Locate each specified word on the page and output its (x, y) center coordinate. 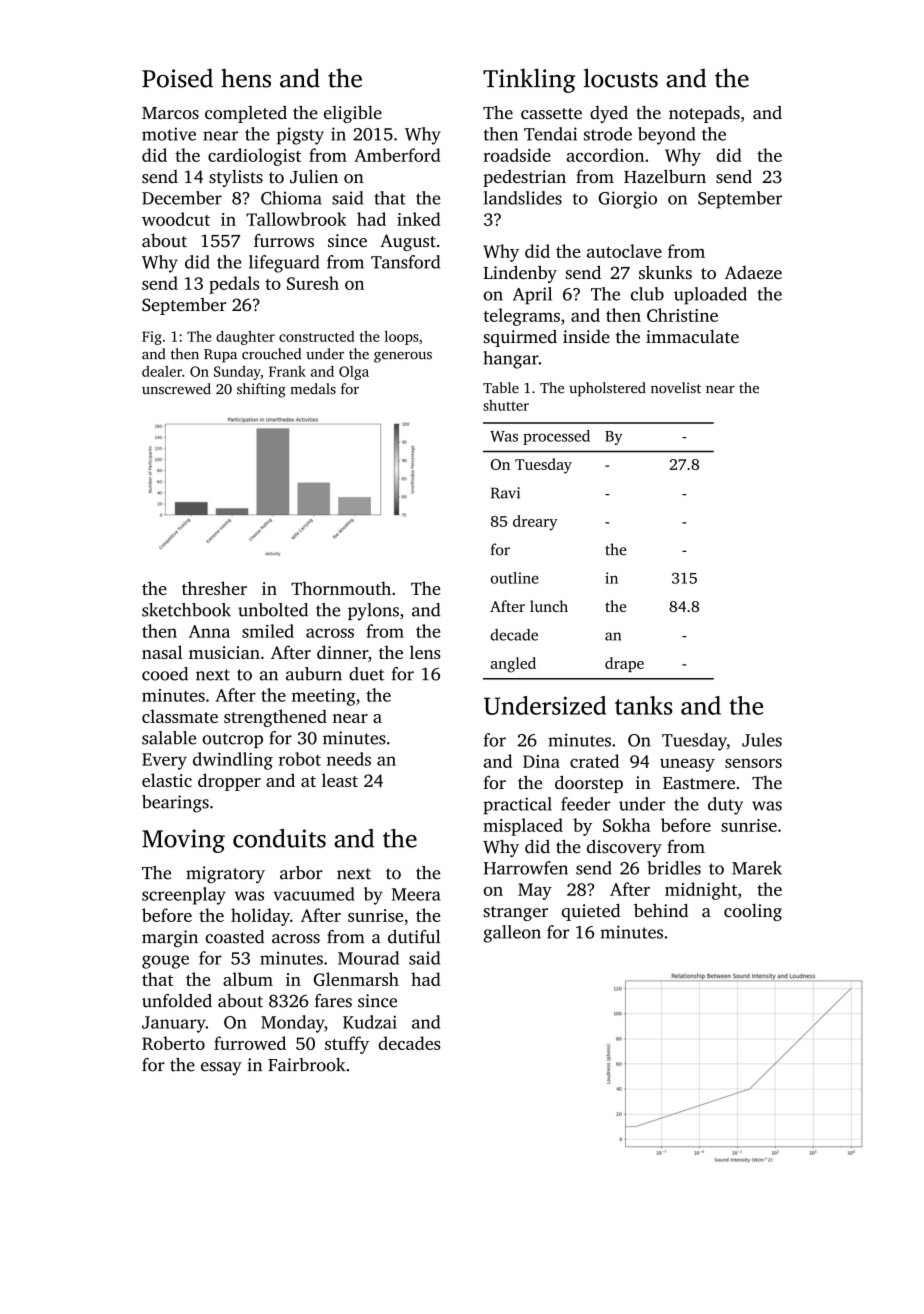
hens (246, 78)
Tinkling (529, 80)
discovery (624, 848)
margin (170, 939)
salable (169, 738)
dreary (535, 523)
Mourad (368, 958)
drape (624, 664)
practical (517, 806)
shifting (261, 390)
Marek (757, 868)
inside (586, 336)
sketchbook (186, 610)
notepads (704, 114)
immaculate (692, 336)
